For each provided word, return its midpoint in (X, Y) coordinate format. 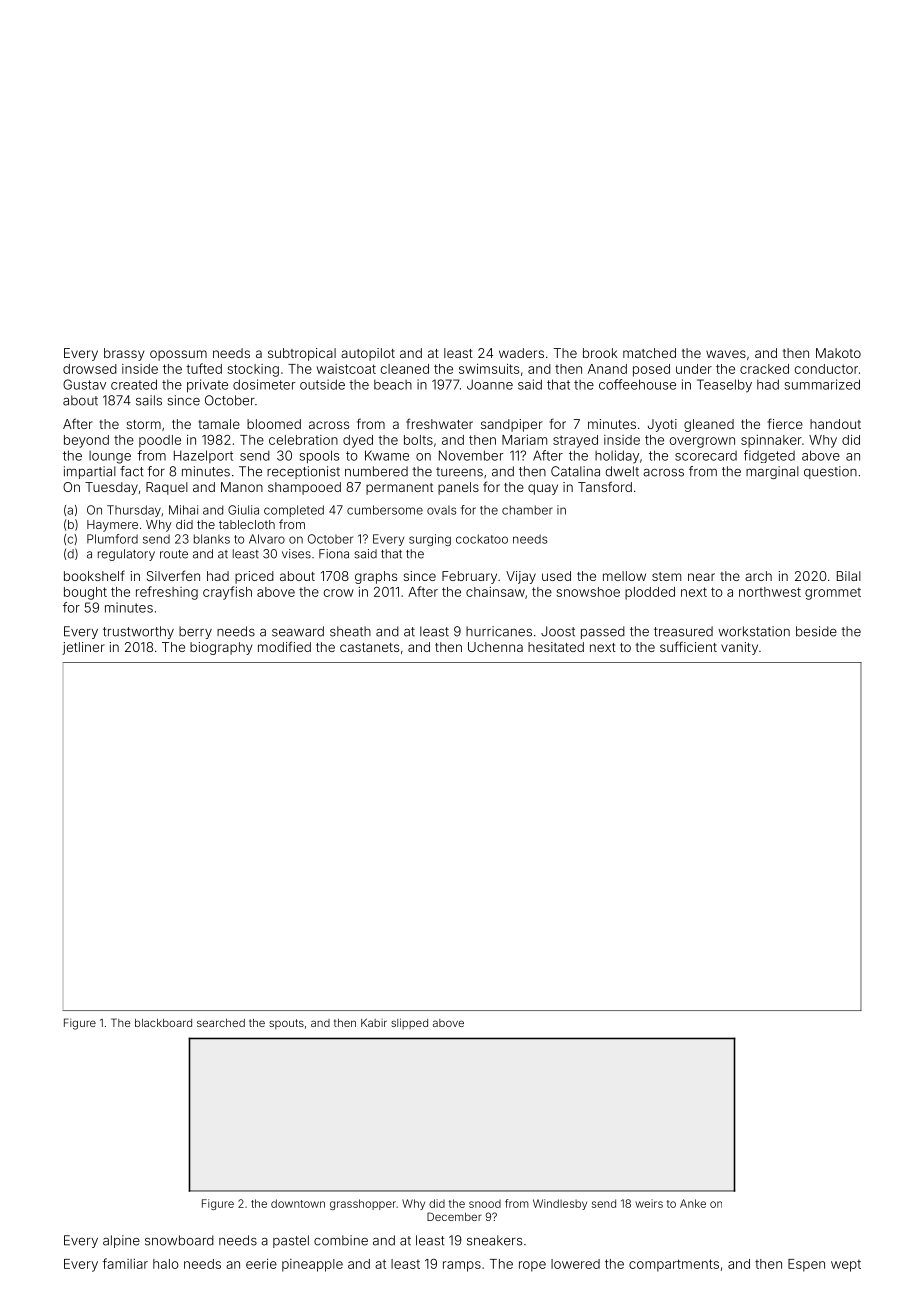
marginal (772, 472)
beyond (86, 441)
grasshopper (363, 1204)
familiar (125, 1263)
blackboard (163, 1023)
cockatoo (482, 539)
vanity (739, 648)
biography (221, 648)
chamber (527, 510)
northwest (770, 592)
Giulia (243, 510)
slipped (409, 1023)
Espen (806, 1265)
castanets (369, 647)
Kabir (374, 1022)
